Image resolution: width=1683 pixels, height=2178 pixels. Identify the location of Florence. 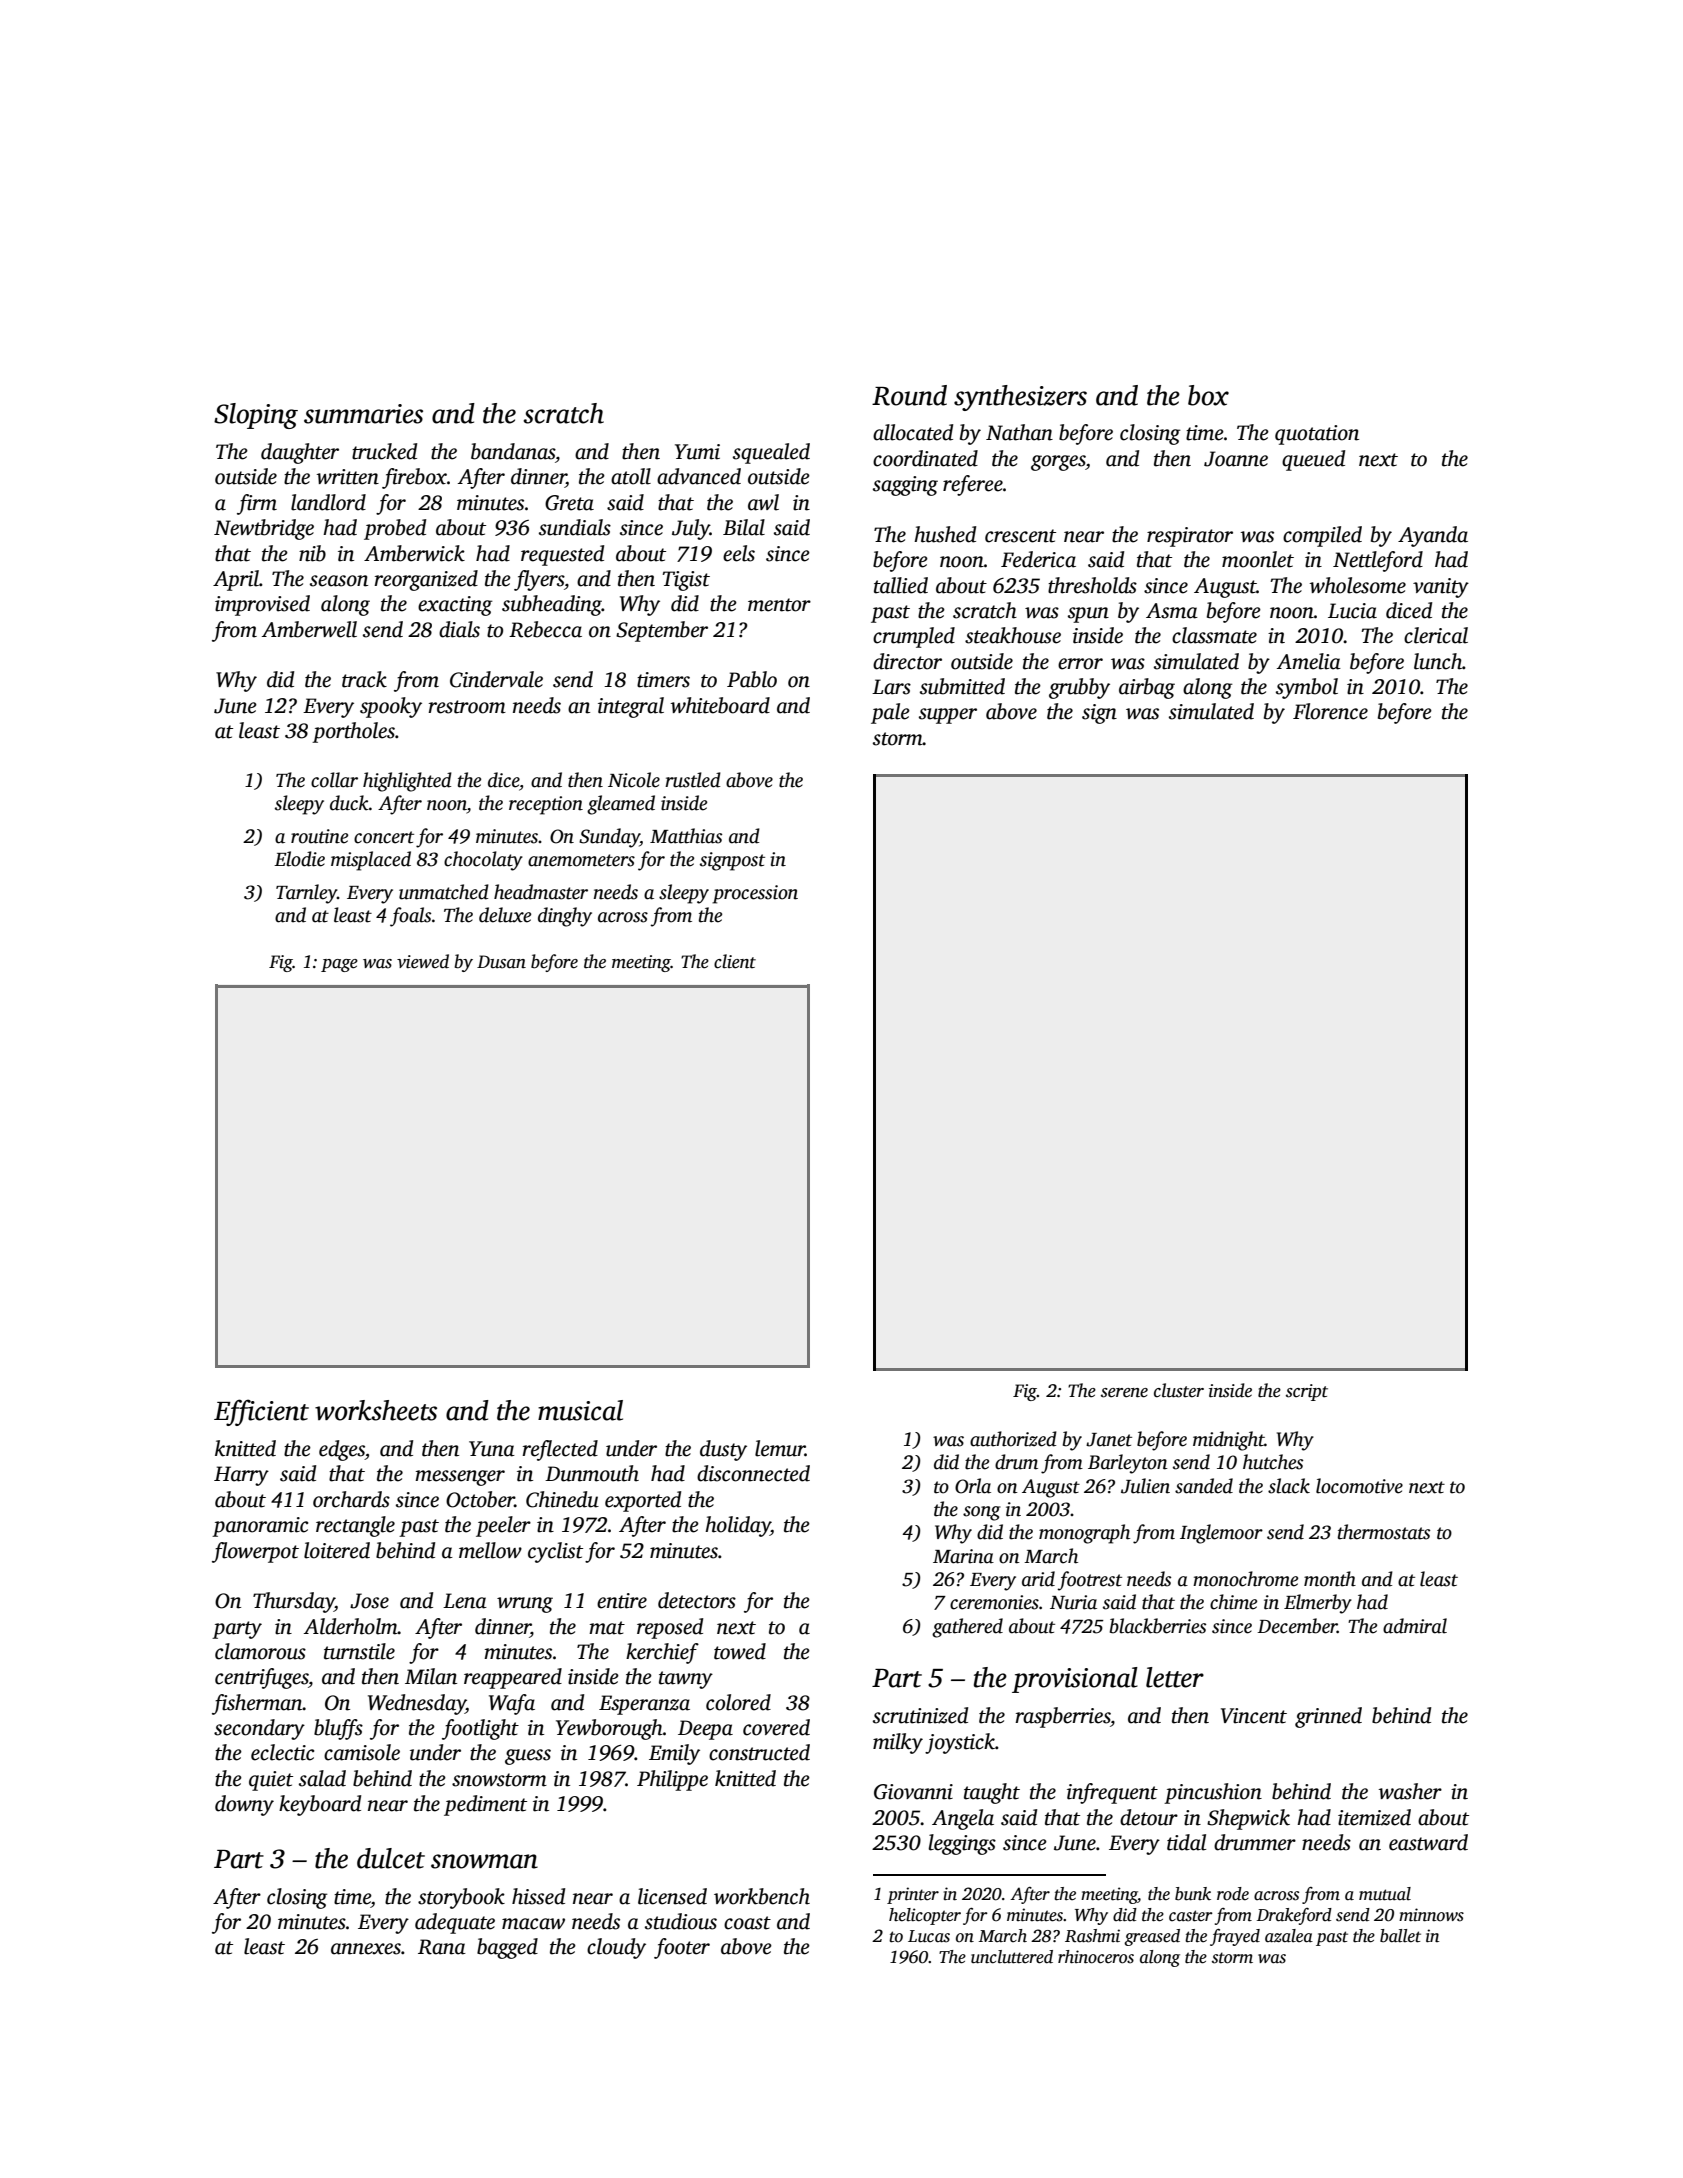
(1330, 711).
